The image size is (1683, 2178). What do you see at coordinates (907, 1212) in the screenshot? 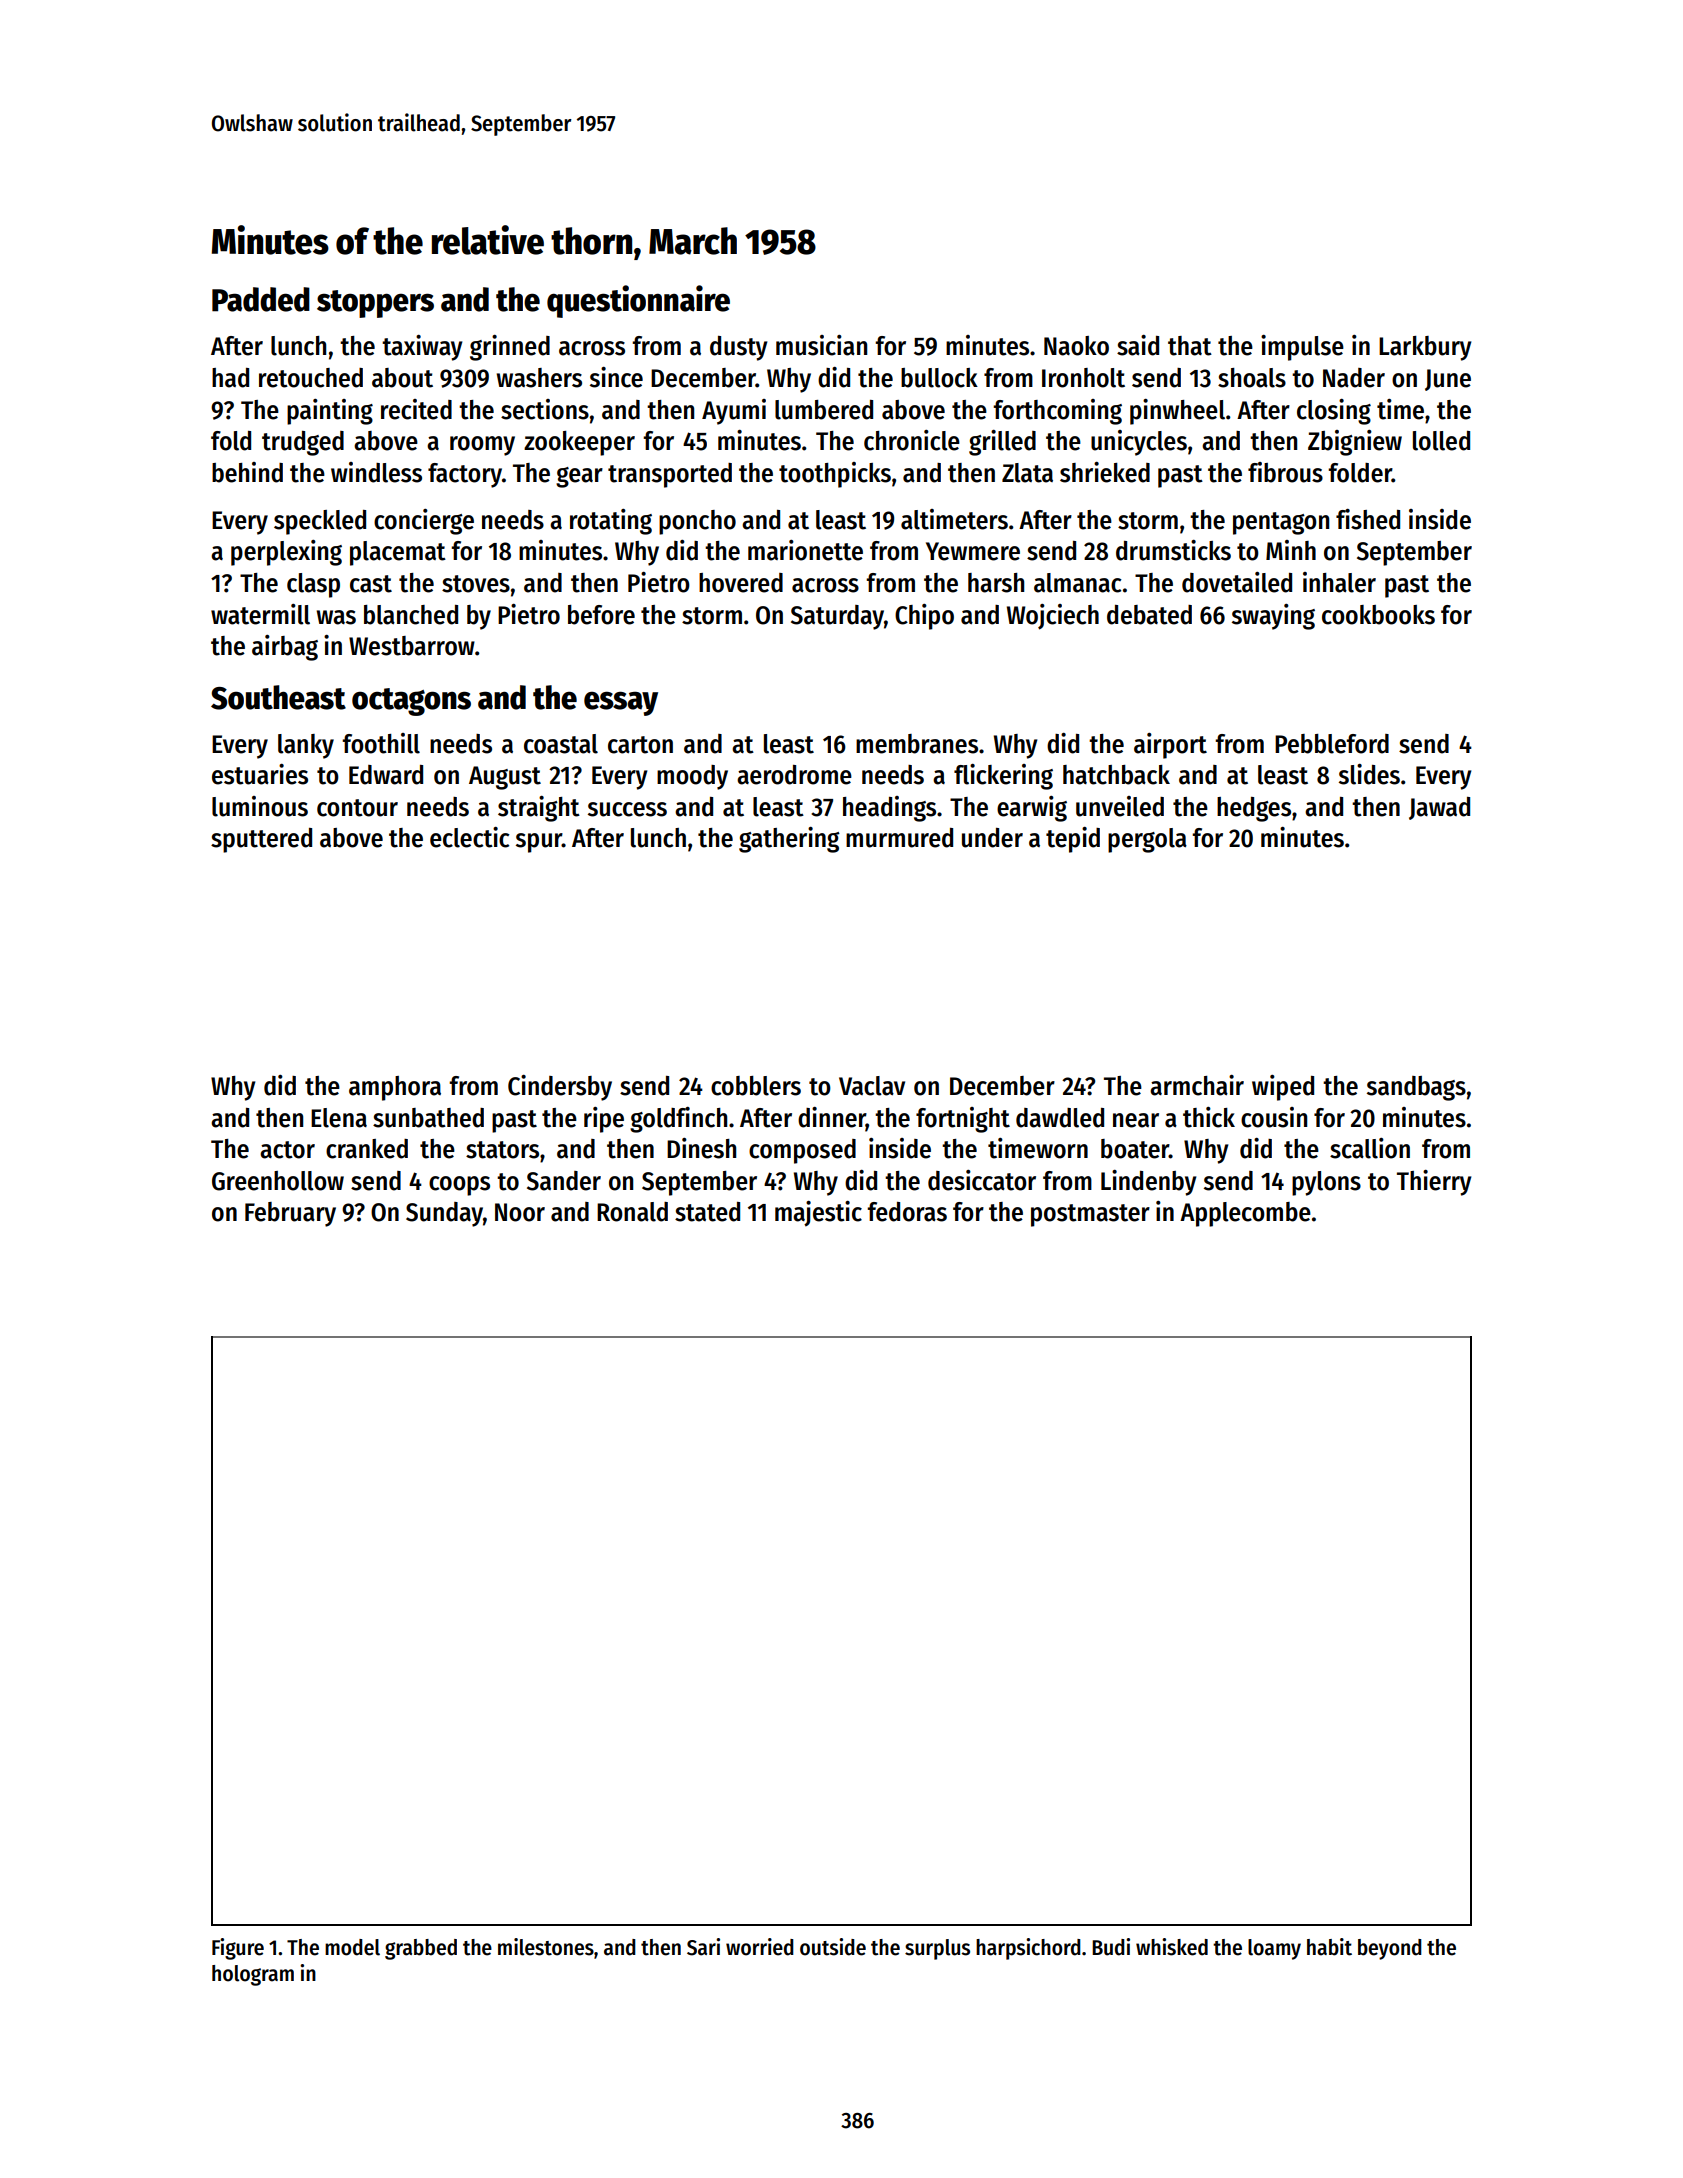
I see `fedoras` at bounding box center [907, 1212].
